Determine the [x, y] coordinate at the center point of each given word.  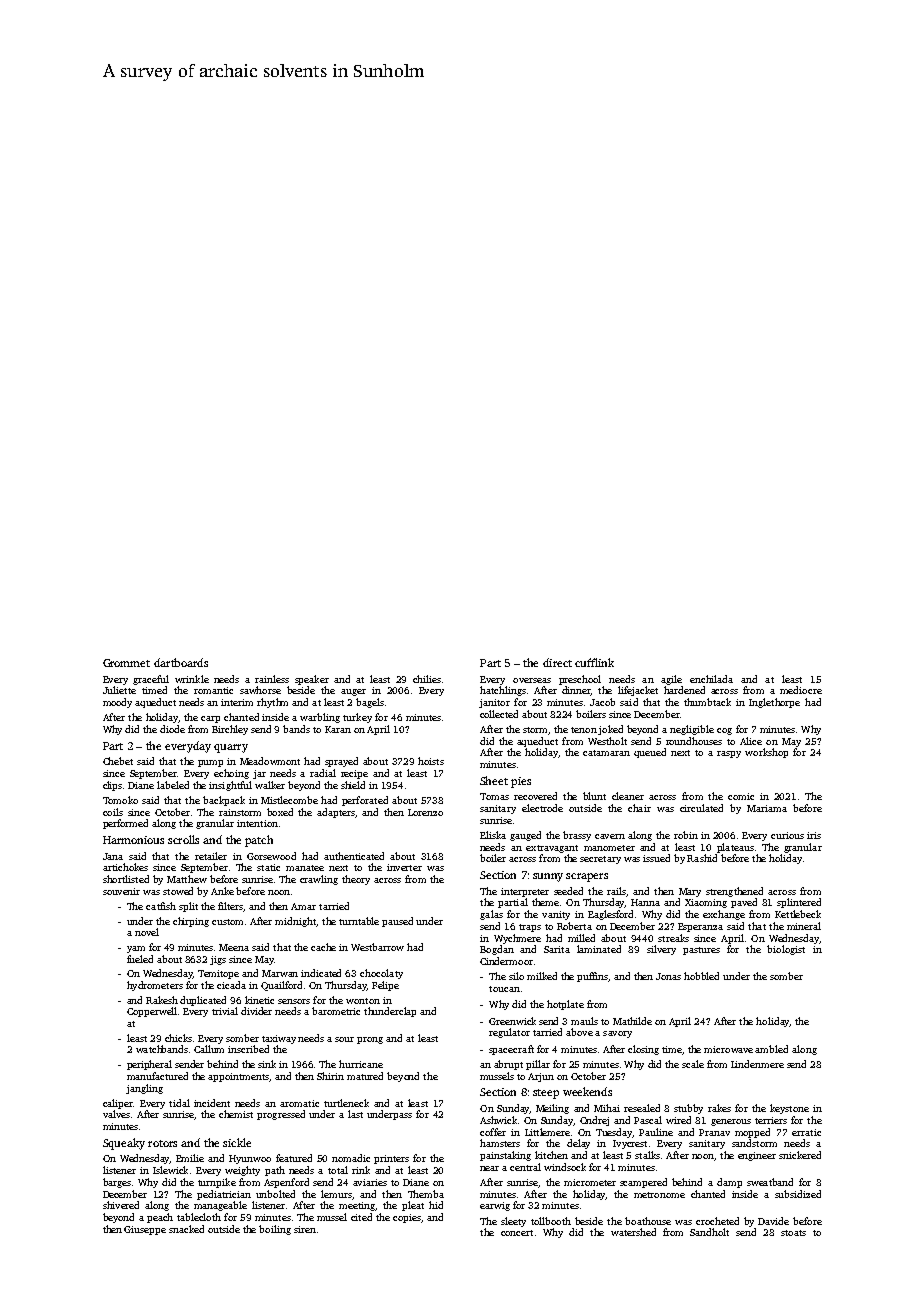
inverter [404, 867]
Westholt [607, 741]
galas [491, 915]
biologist [786, 950]
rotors [162, 1143]
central [525, 1167]
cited [361, 1217]
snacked [186, 1229]
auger [353, 692]
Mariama [767, 808]
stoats [793, 1233]
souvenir [121, 891]
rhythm [272, 703]
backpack [224, 801]
